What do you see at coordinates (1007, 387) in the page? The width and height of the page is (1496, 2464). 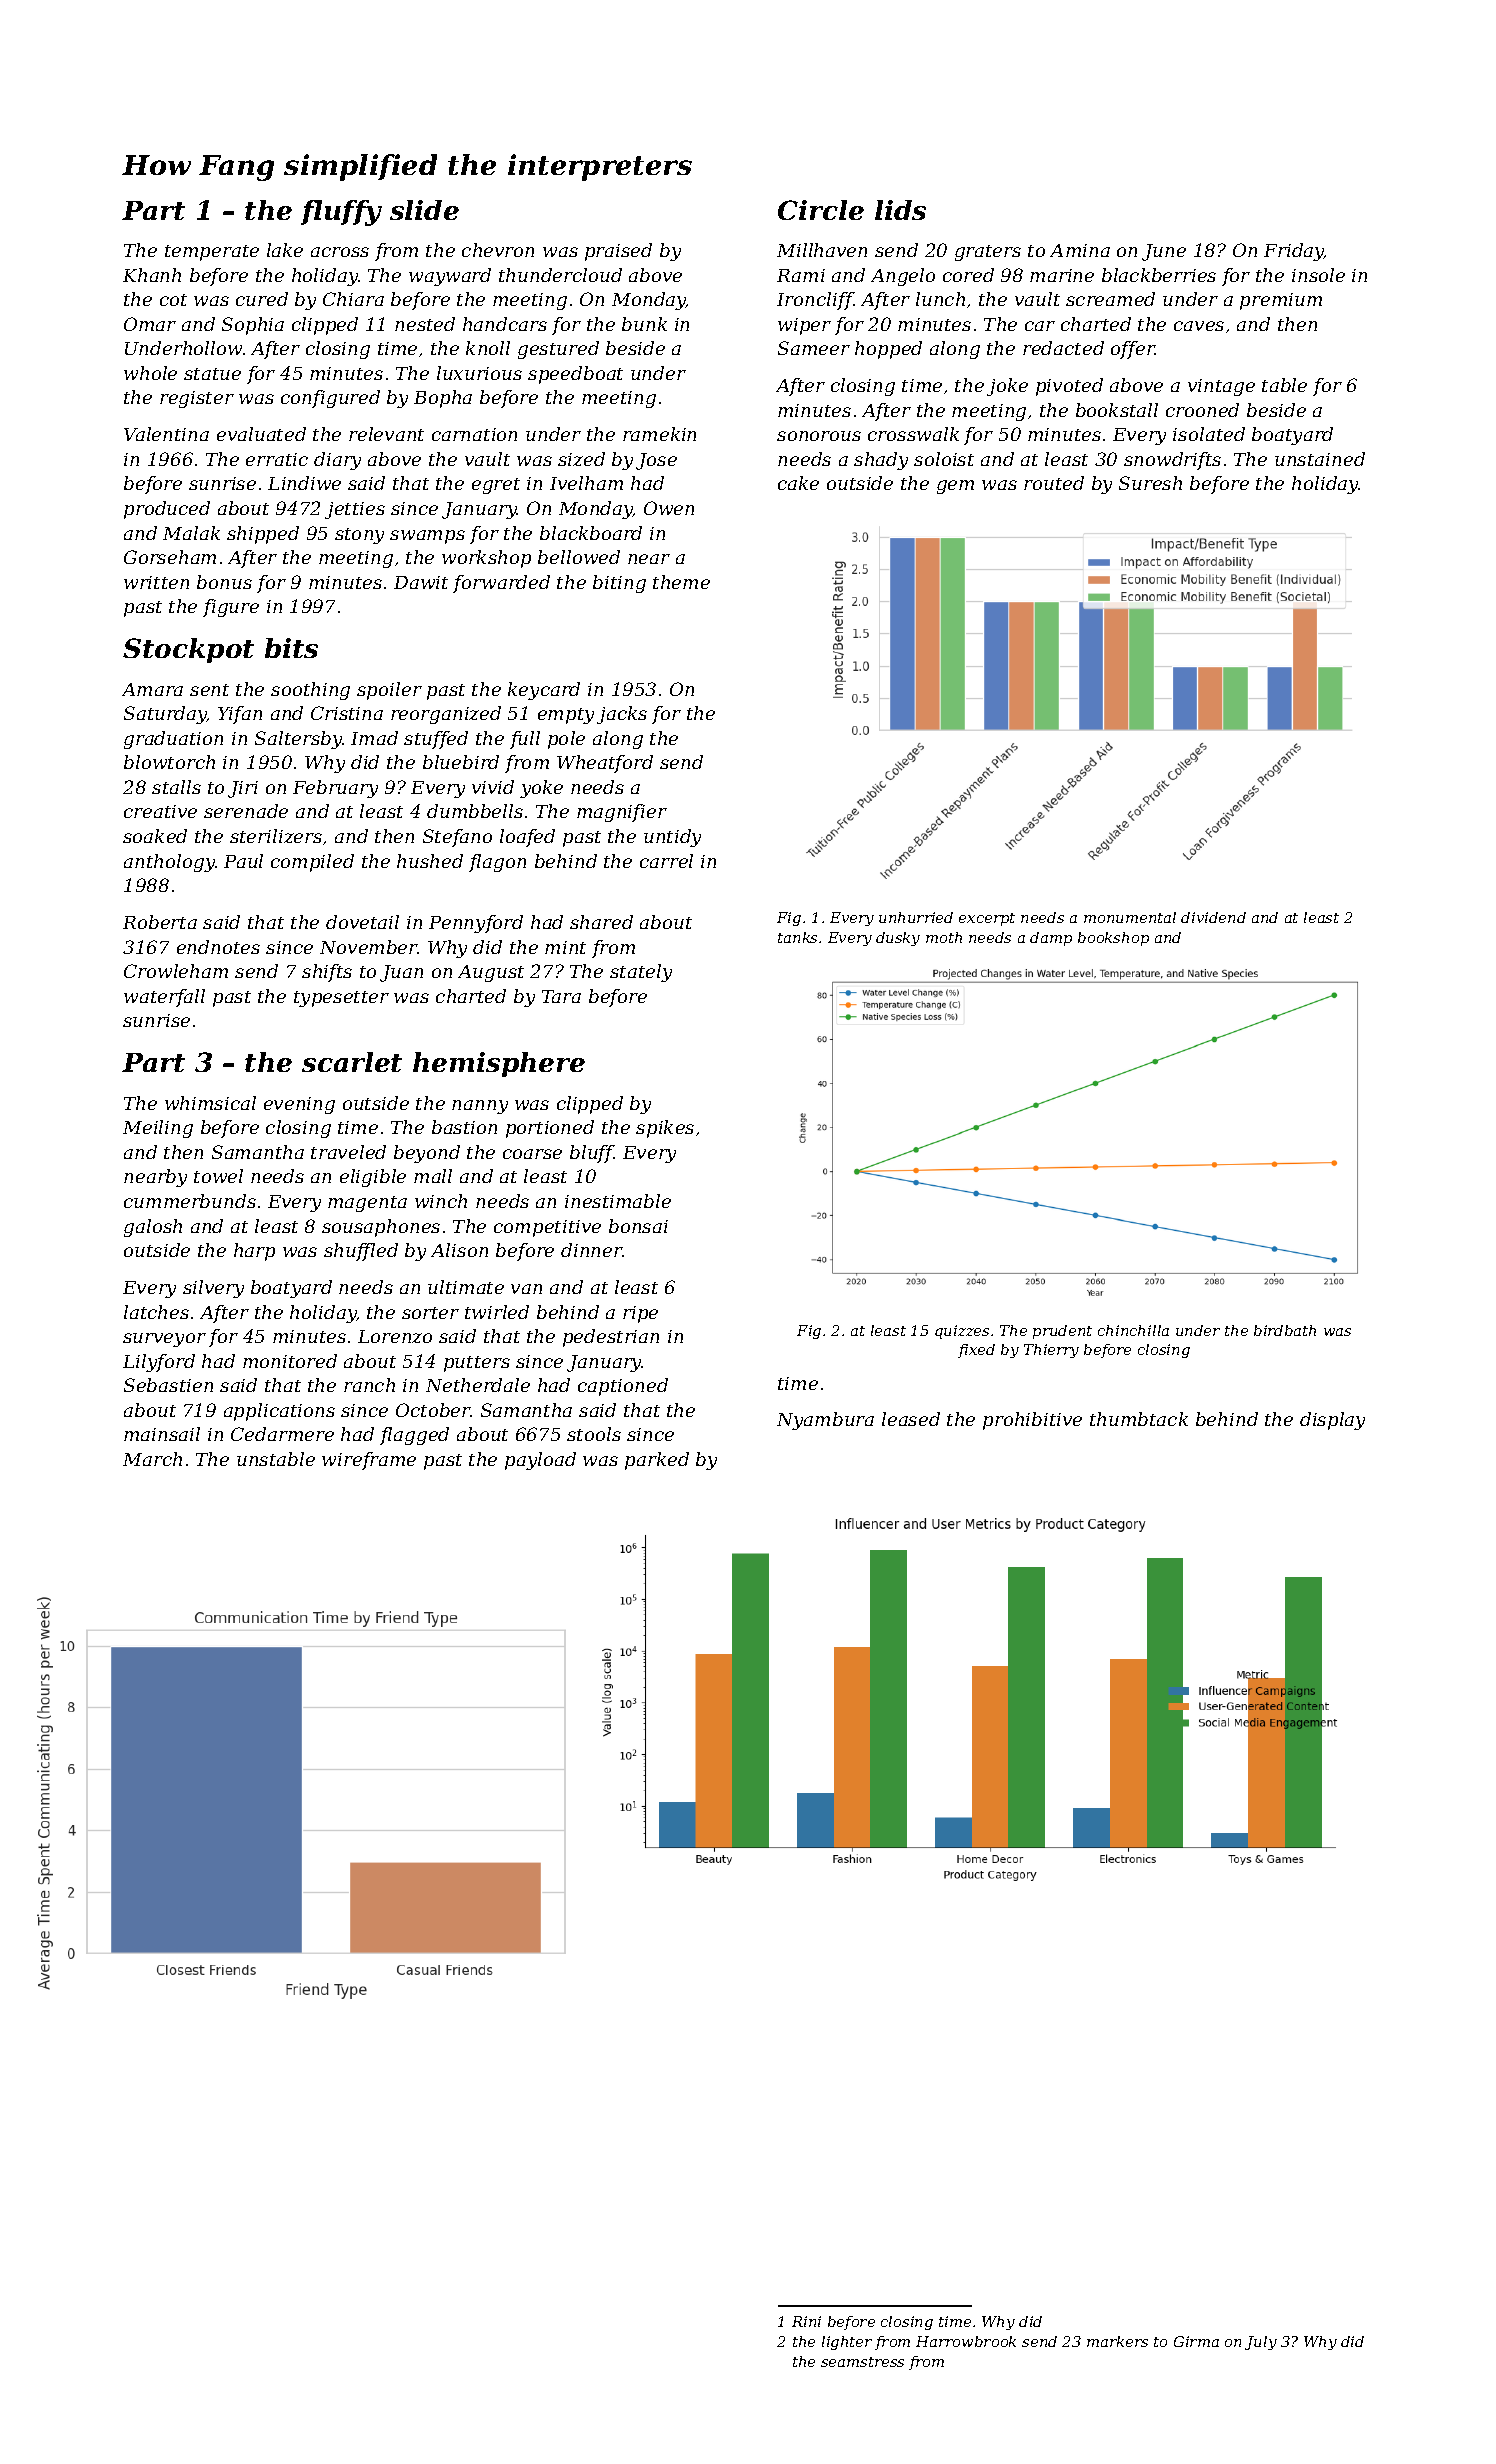 I see `joke` at bounding box center [1007, 387].
